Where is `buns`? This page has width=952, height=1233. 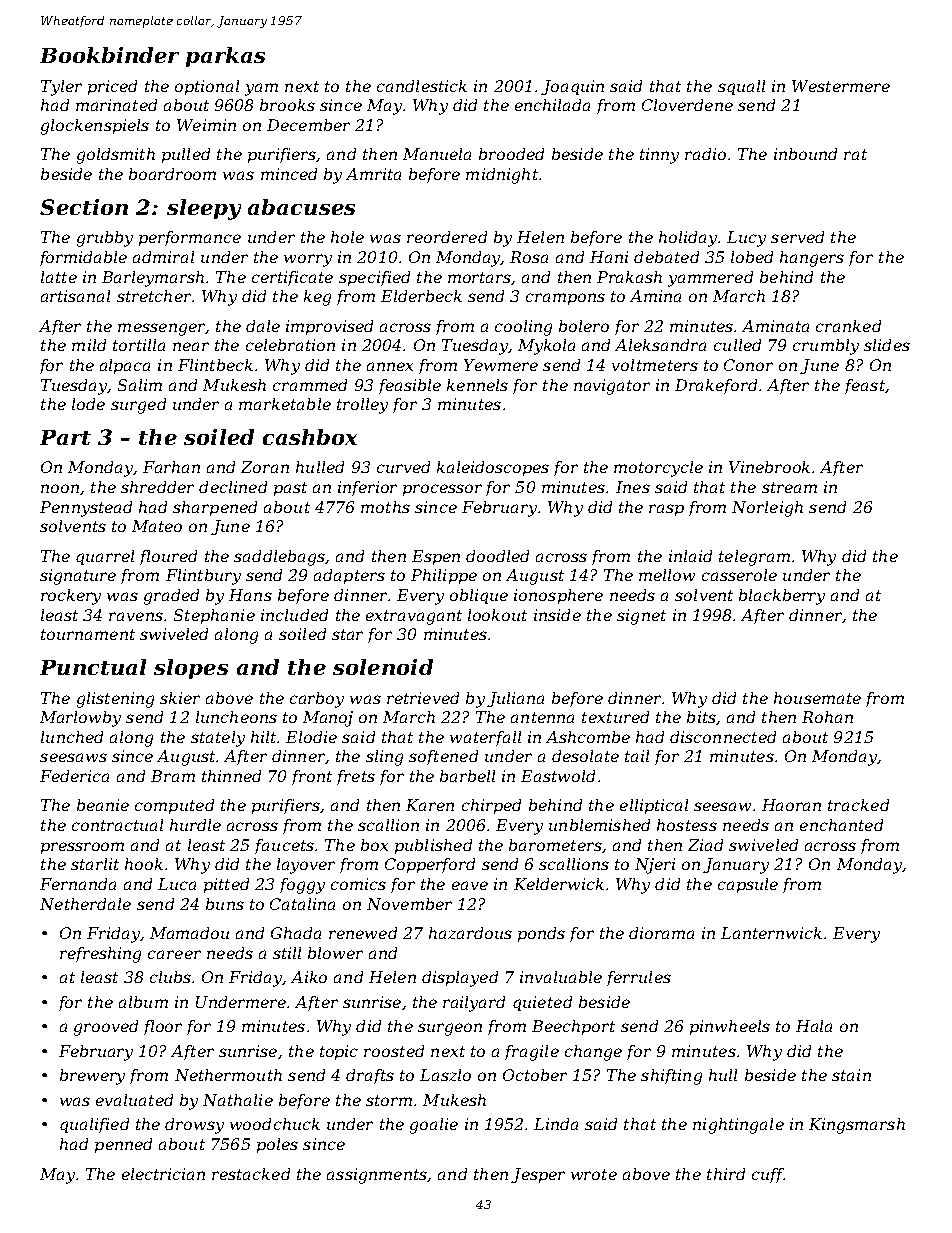
buns is located at coordinates (225, 904).
